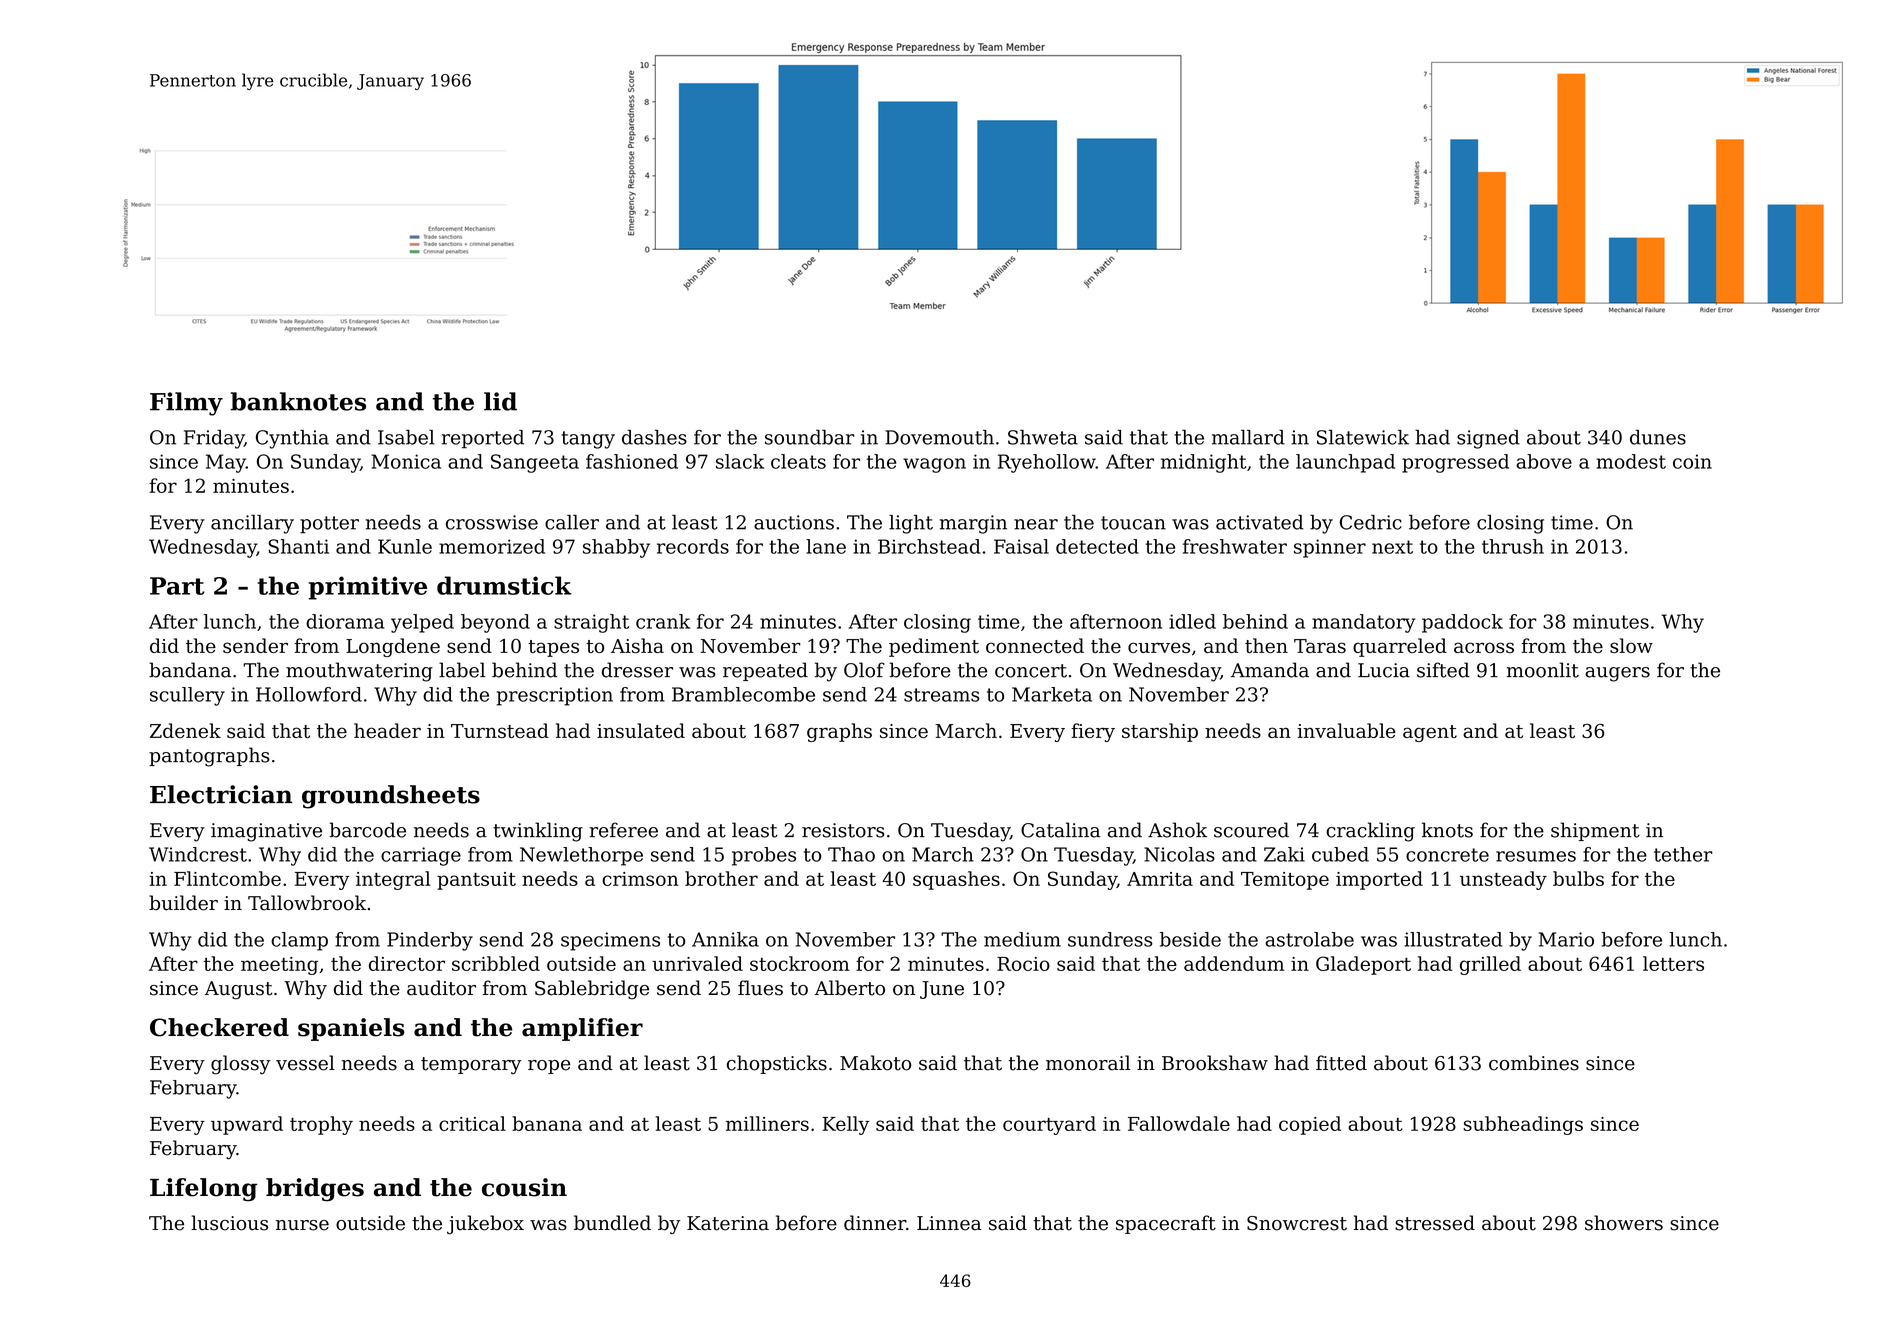 The width and height of the document is (1879, 1329). I want to click on stressed, so click(1435, 1223).
